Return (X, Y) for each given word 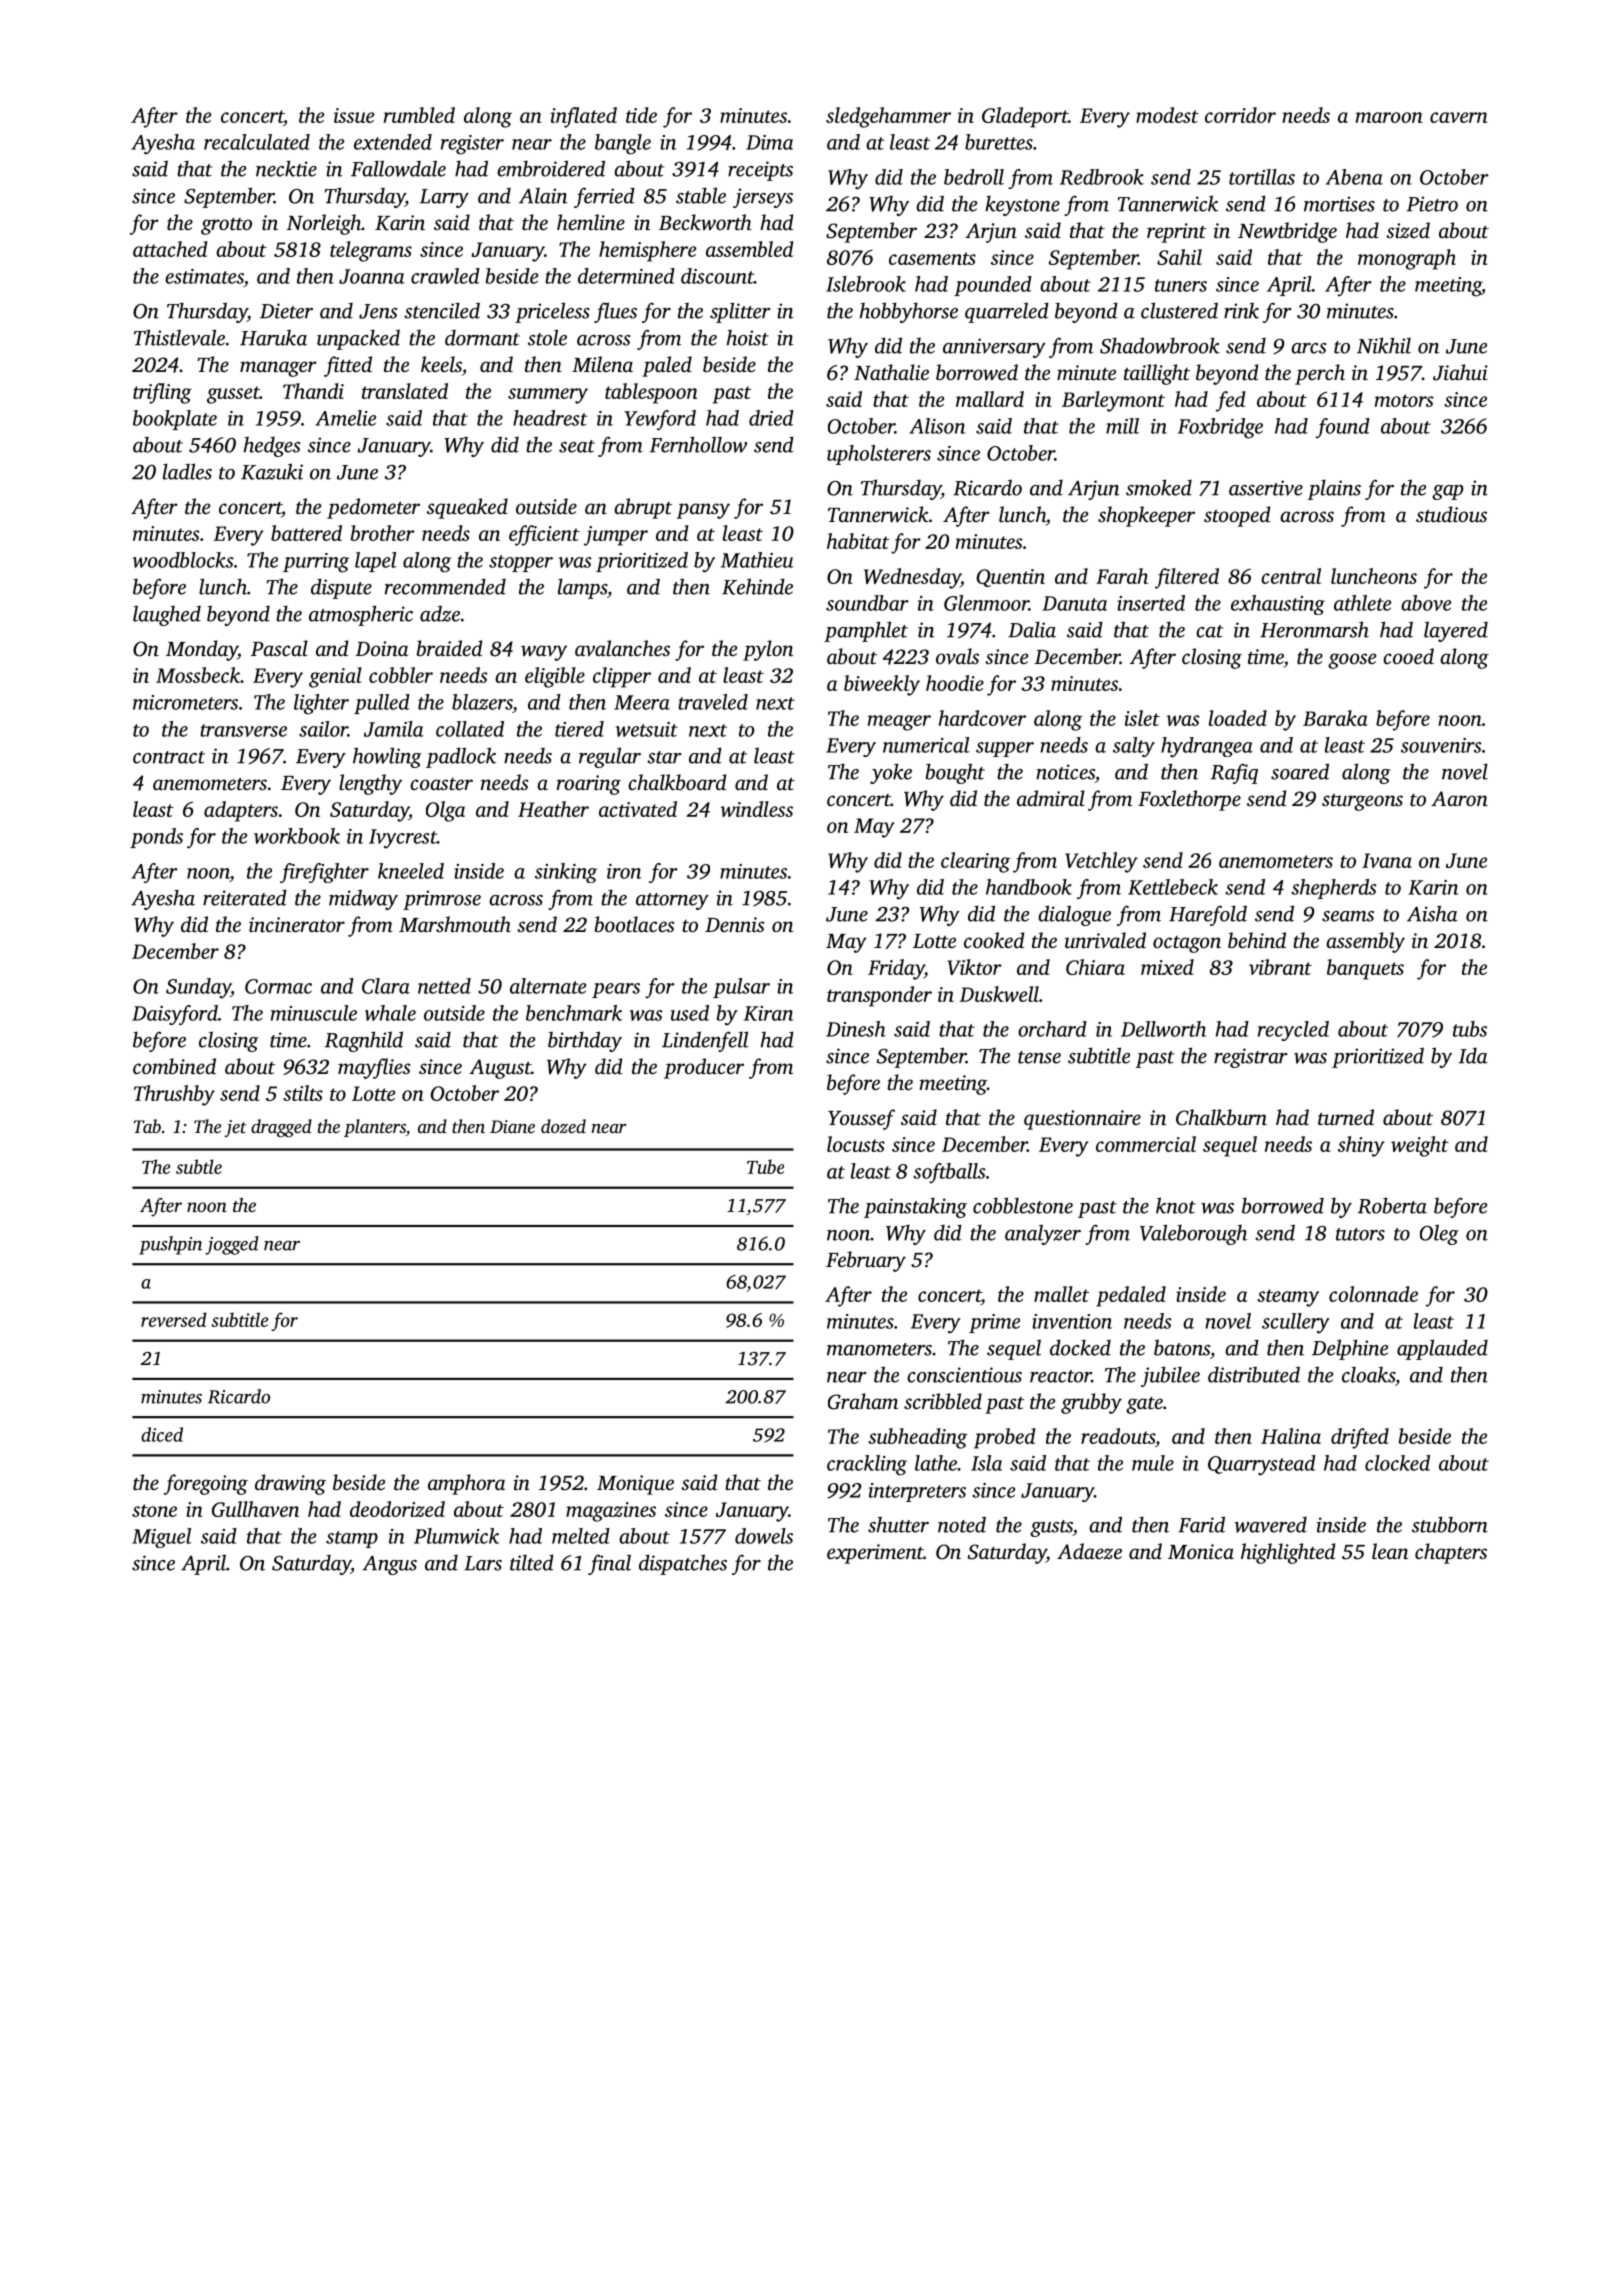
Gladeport (1025, 117)
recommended (445, 586)
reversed (173, 1319)
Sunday (198, 988)
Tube (765, 1166)
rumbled (419, 115)
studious (1451, 514)
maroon (1389, 117)
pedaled (1131, 1296)
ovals (957, 656)
